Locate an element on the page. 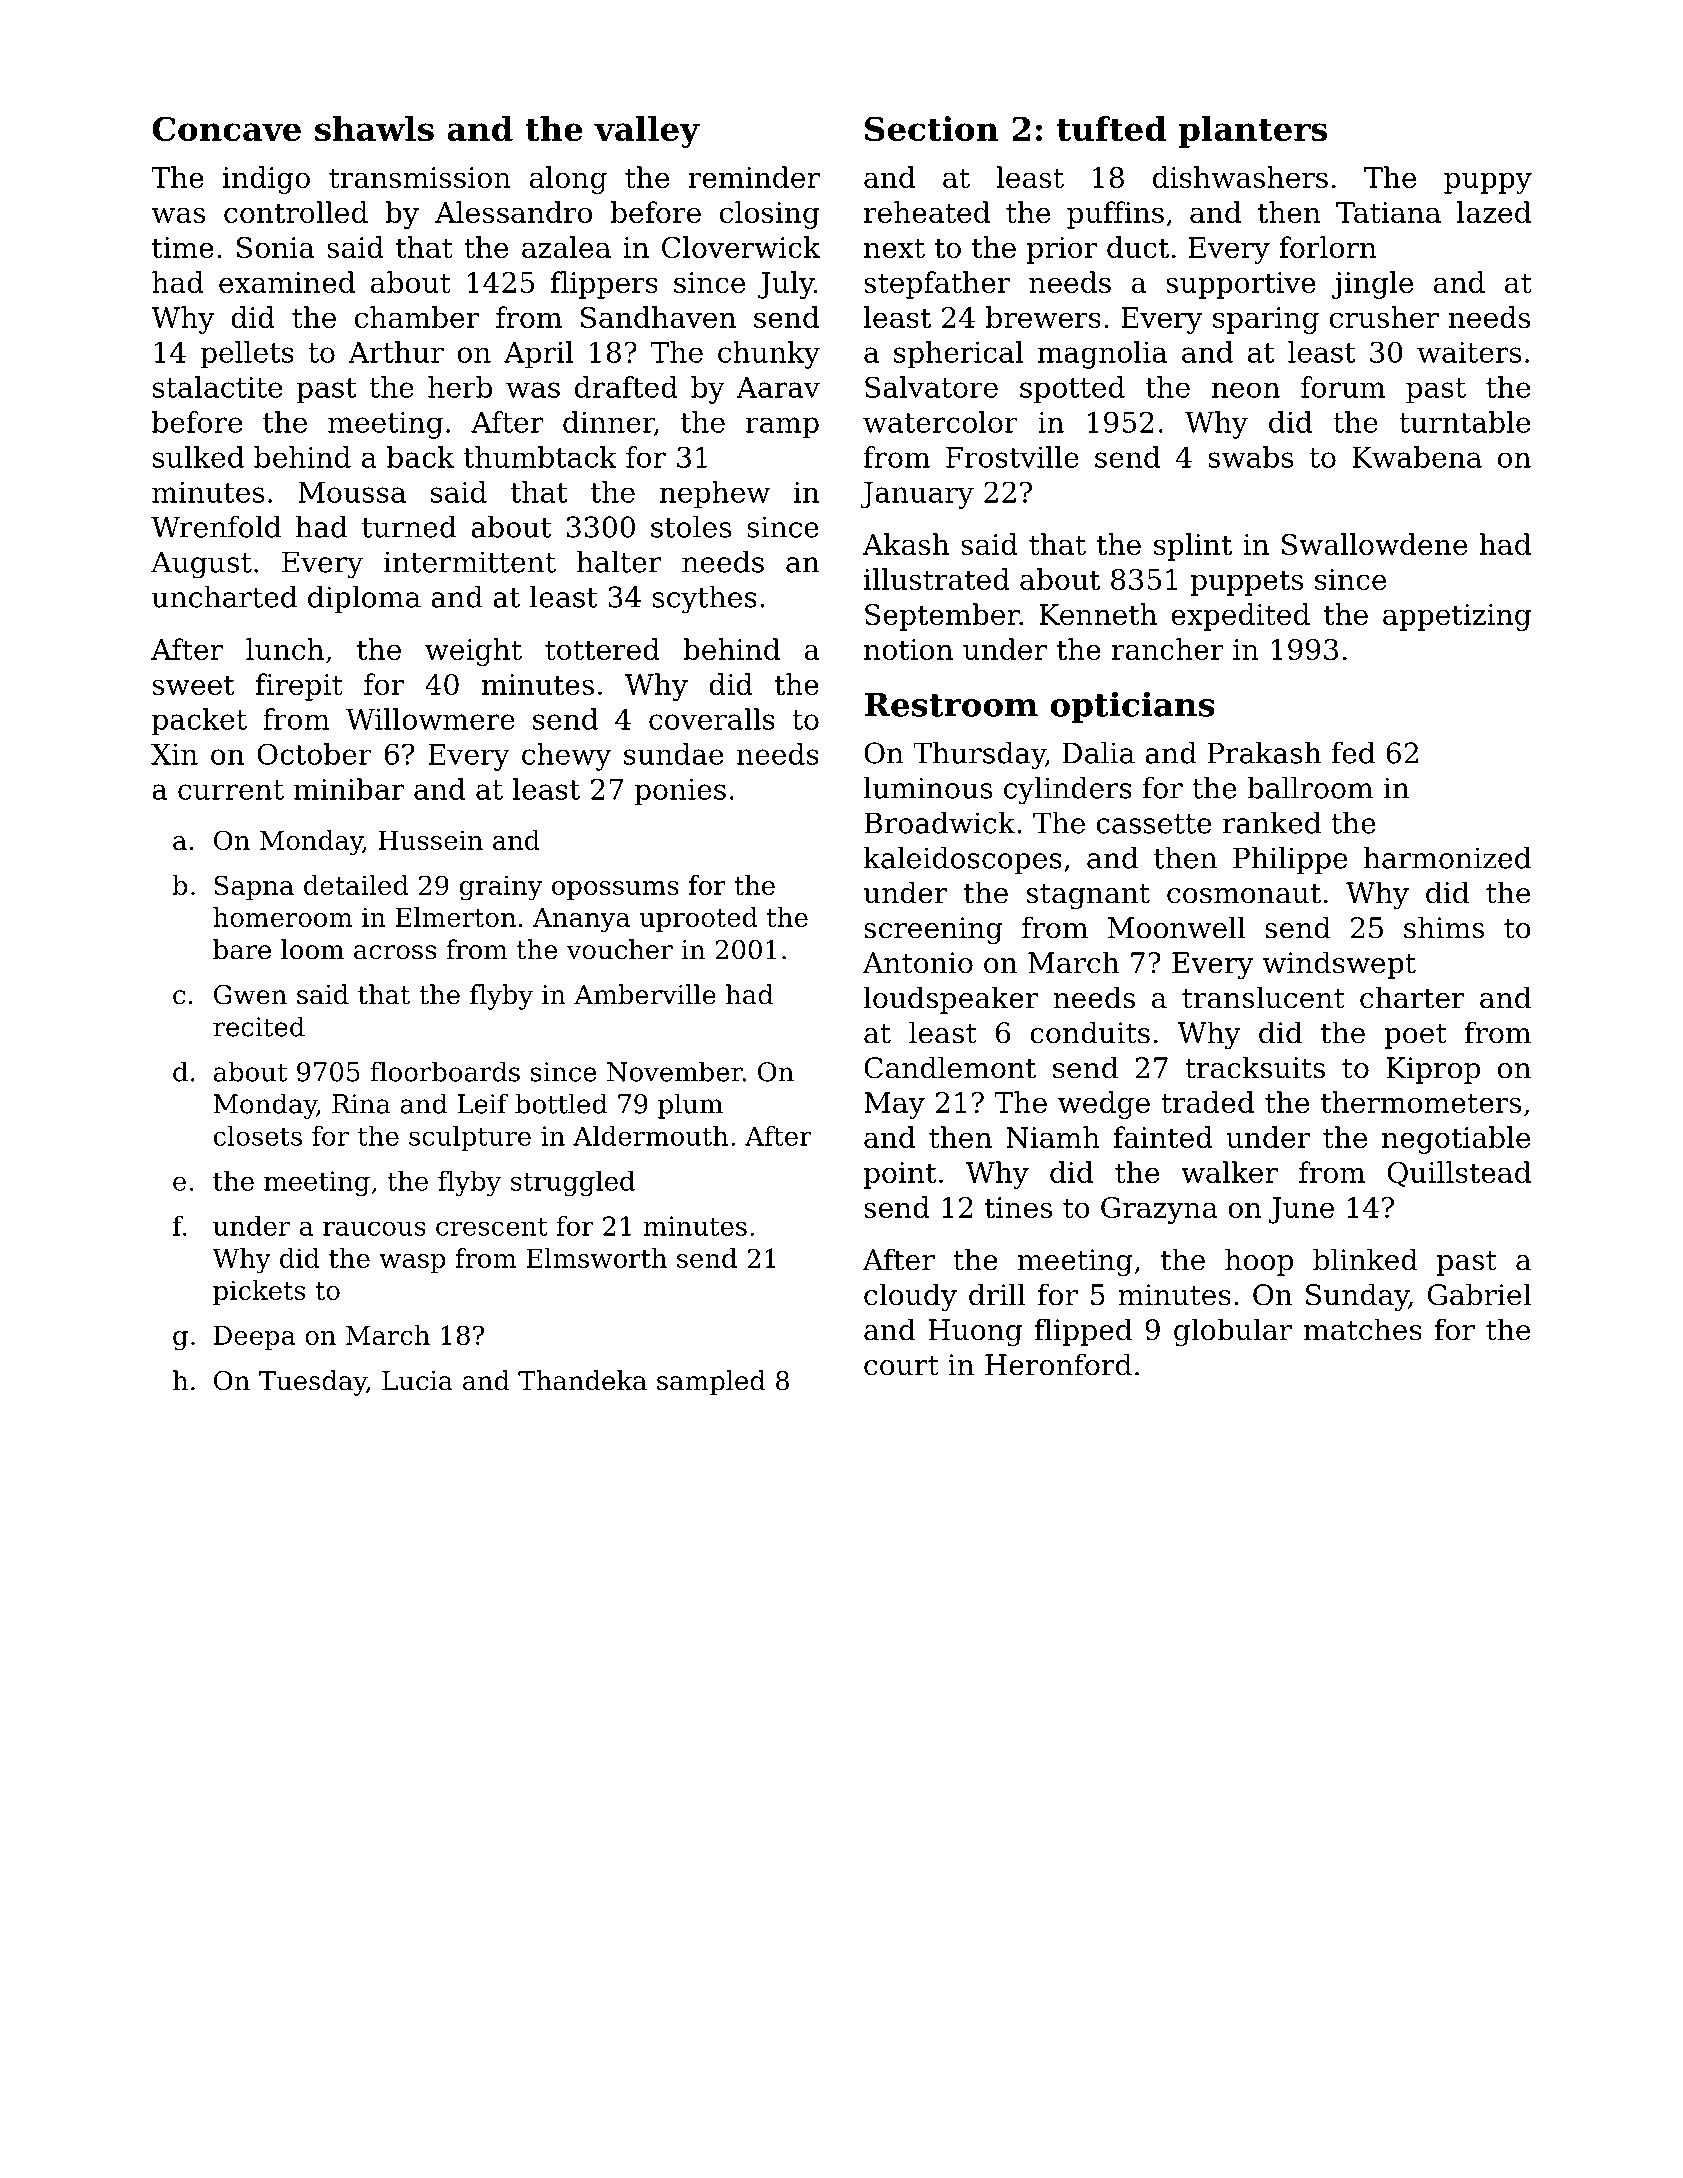 This image has height=2178, width=1683. shawls is located at coordinates (374, 128).
